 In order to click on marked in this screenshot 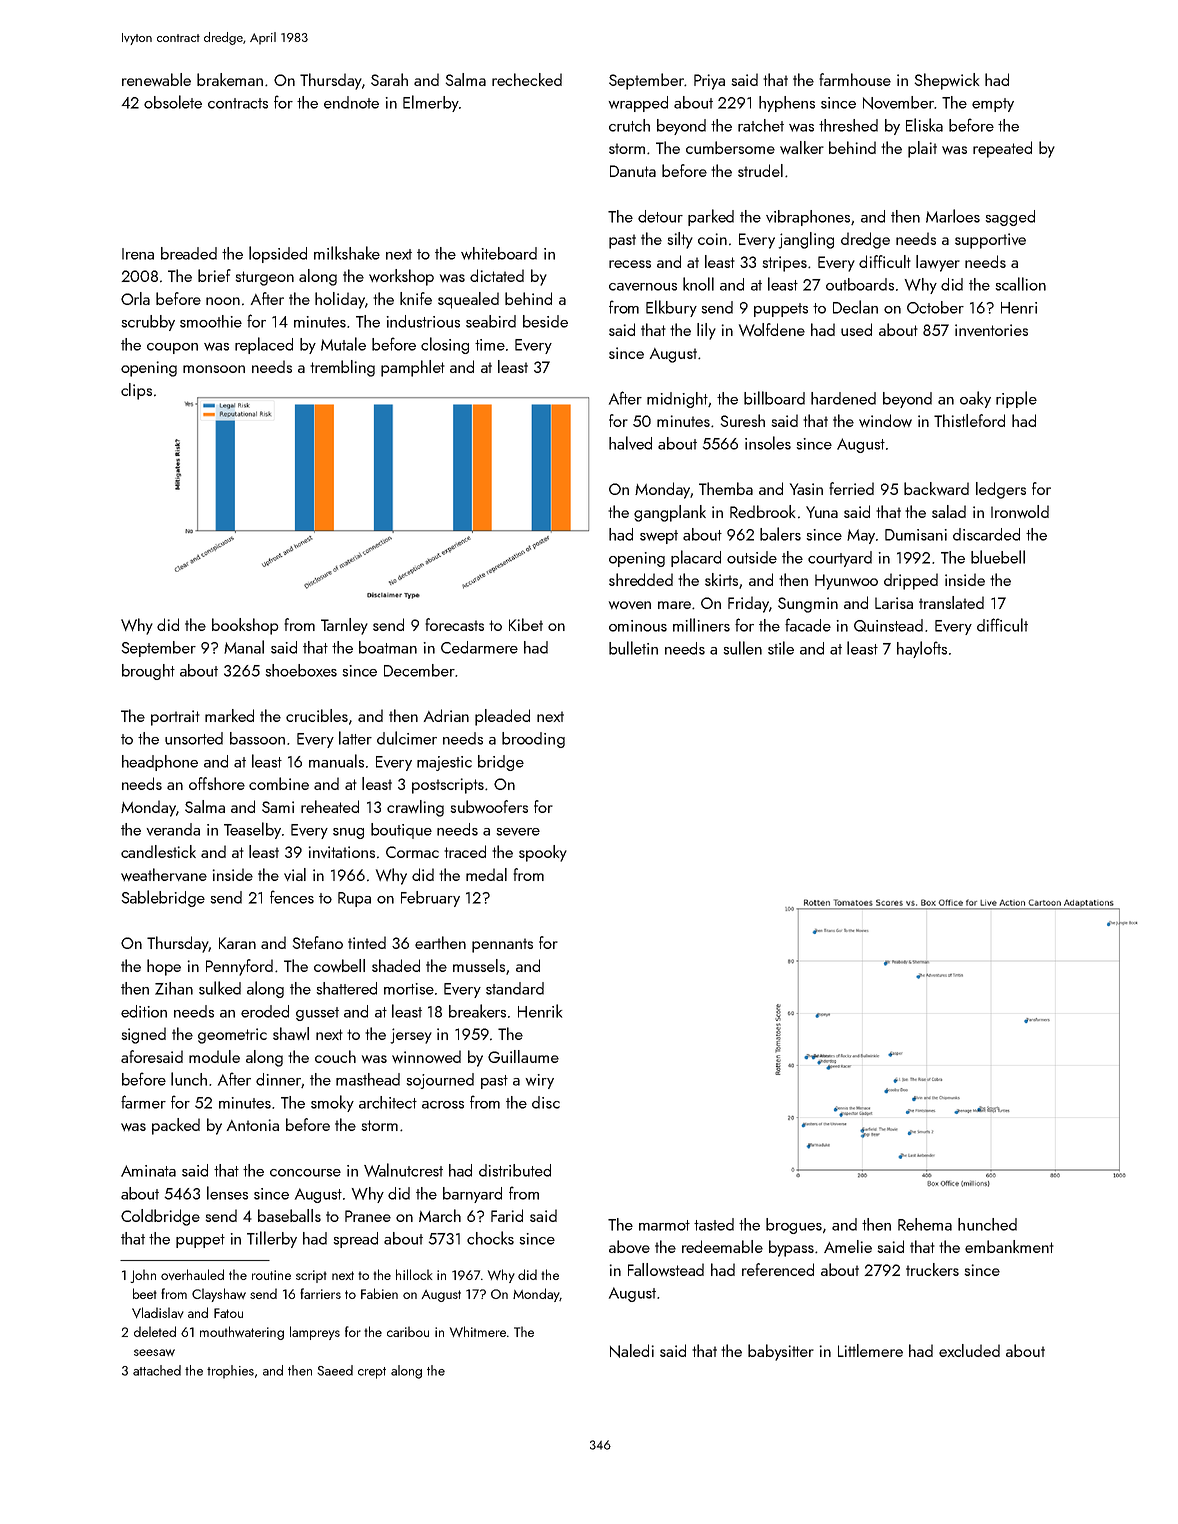, I will do `click(229, 715)`.
